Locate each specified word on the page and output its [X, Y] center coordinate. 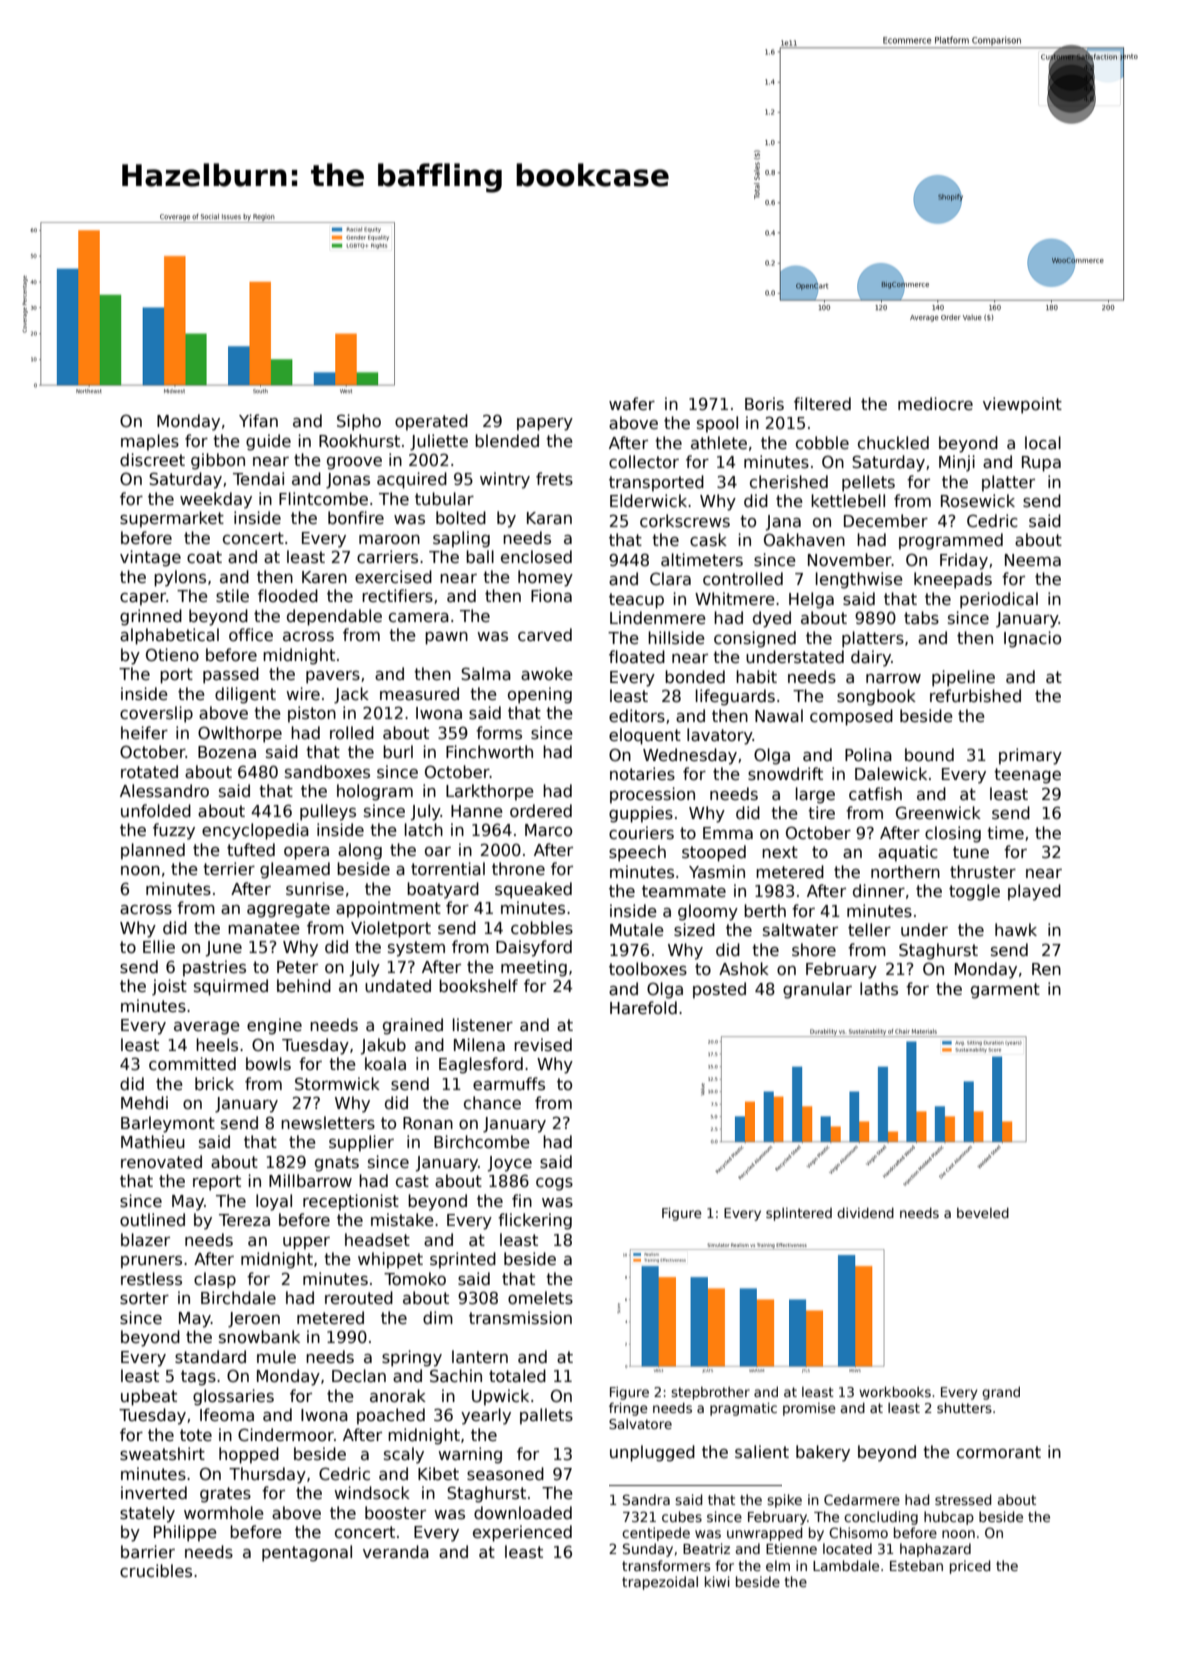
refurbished [975, 695]
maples [150, 442]
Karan [549, 518]
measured [419, 694]
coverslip [156, 714]
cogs [554, 1184]
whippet [390, 1260]
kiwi [717, 1581]
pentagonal [307, 1553]
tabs [921, 618]
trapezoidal [660, 1583]
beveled [983, 1212]
